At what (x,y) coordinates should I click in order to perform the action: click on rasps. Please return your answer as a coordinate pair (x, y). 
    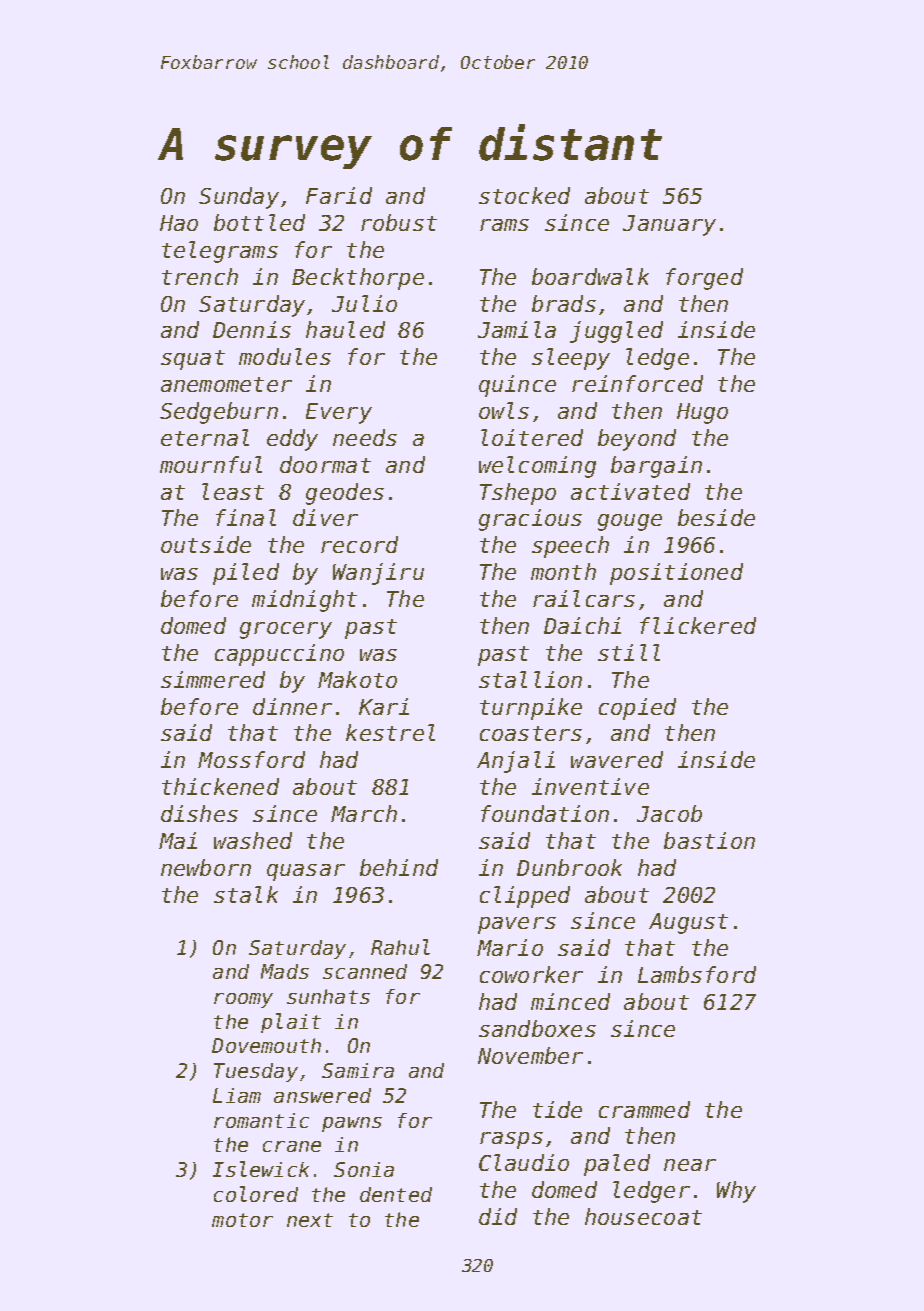
    Looking at the image, I should click on (511, 1140).
